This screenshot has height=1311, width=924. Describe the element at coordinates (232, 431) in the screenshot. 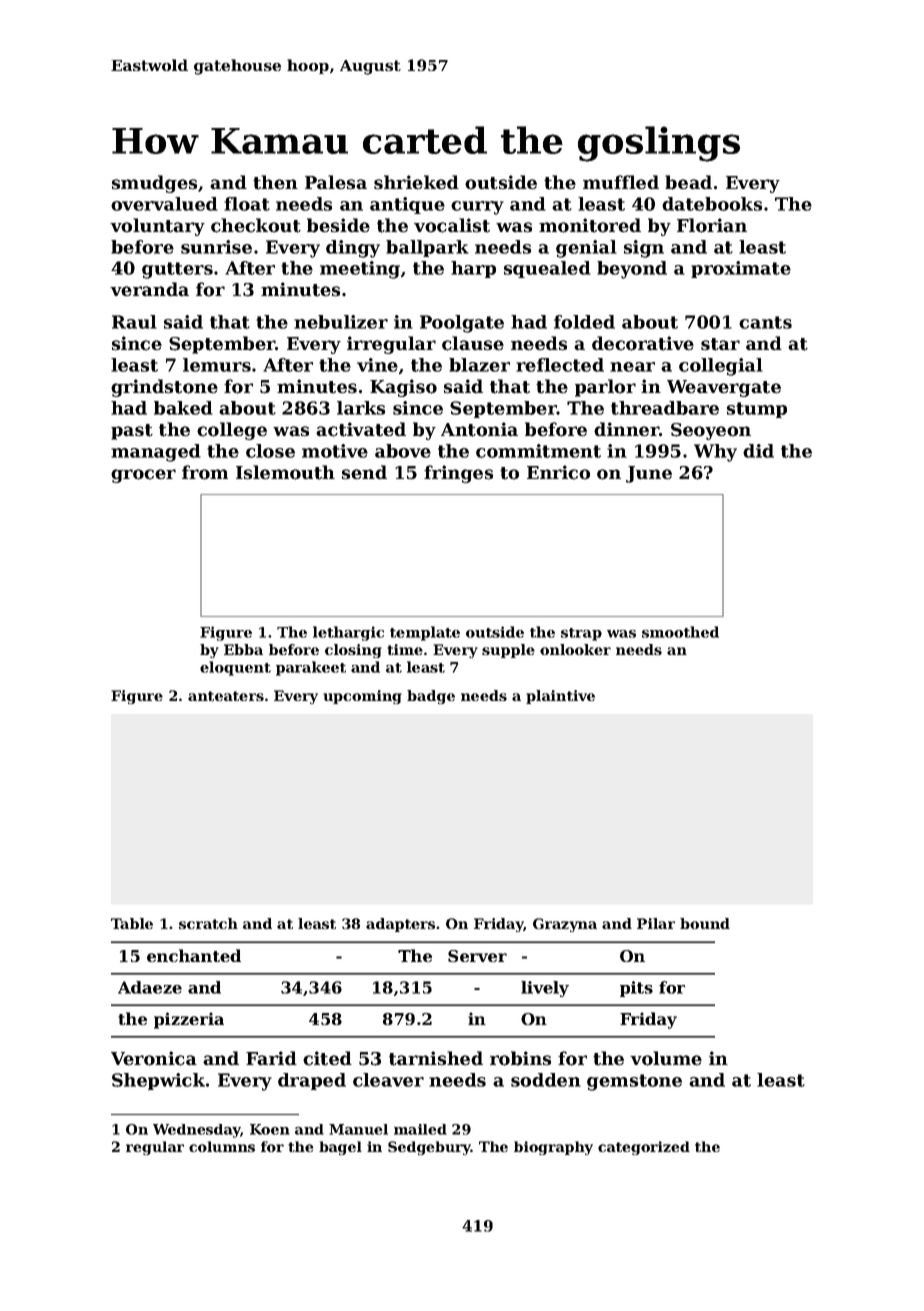

I see `college` at that location.
